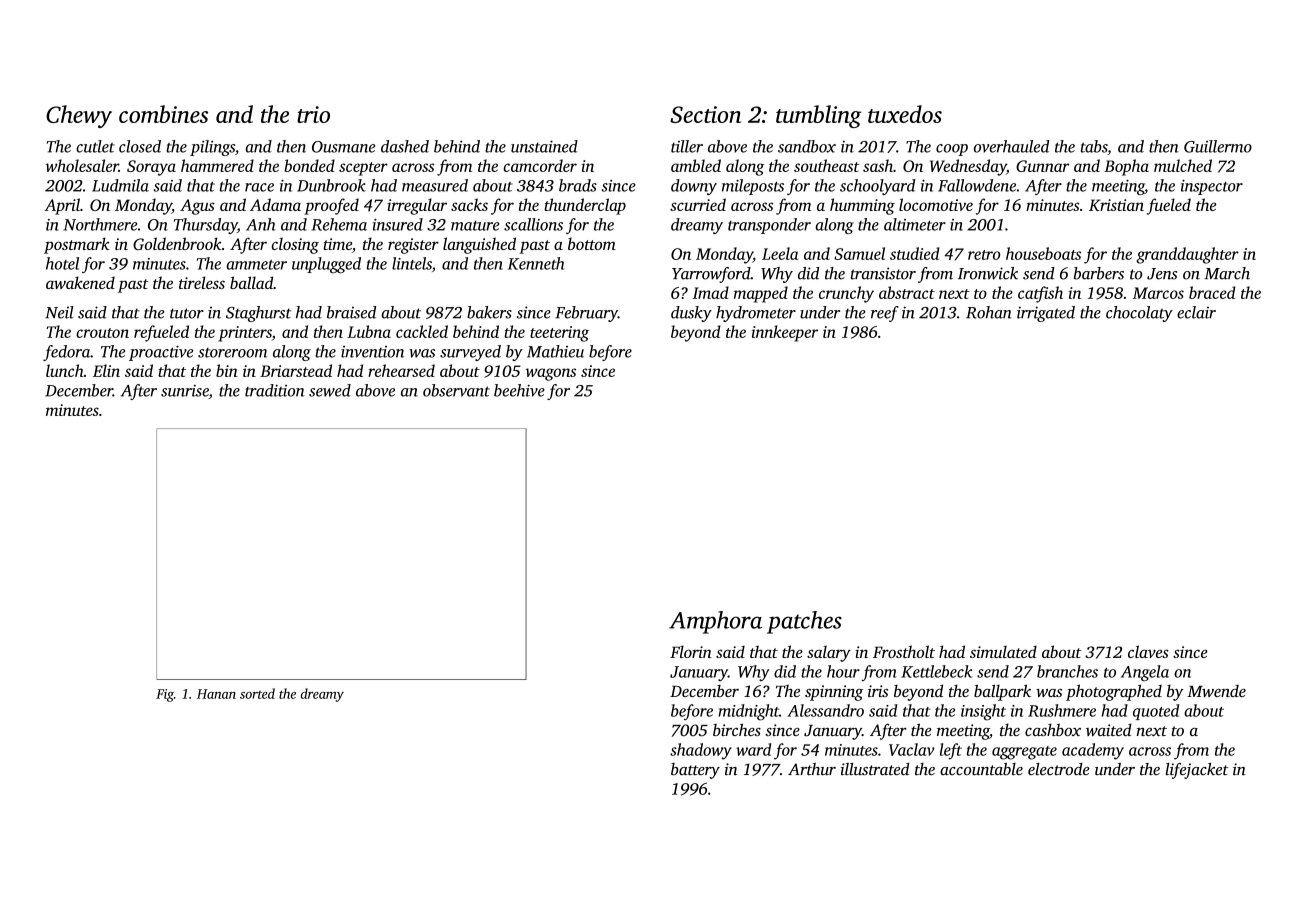 The image size is (1308, 924). Describe the element at coordinates (691, 314) in the screenshot. I see `dusky` at that location.
